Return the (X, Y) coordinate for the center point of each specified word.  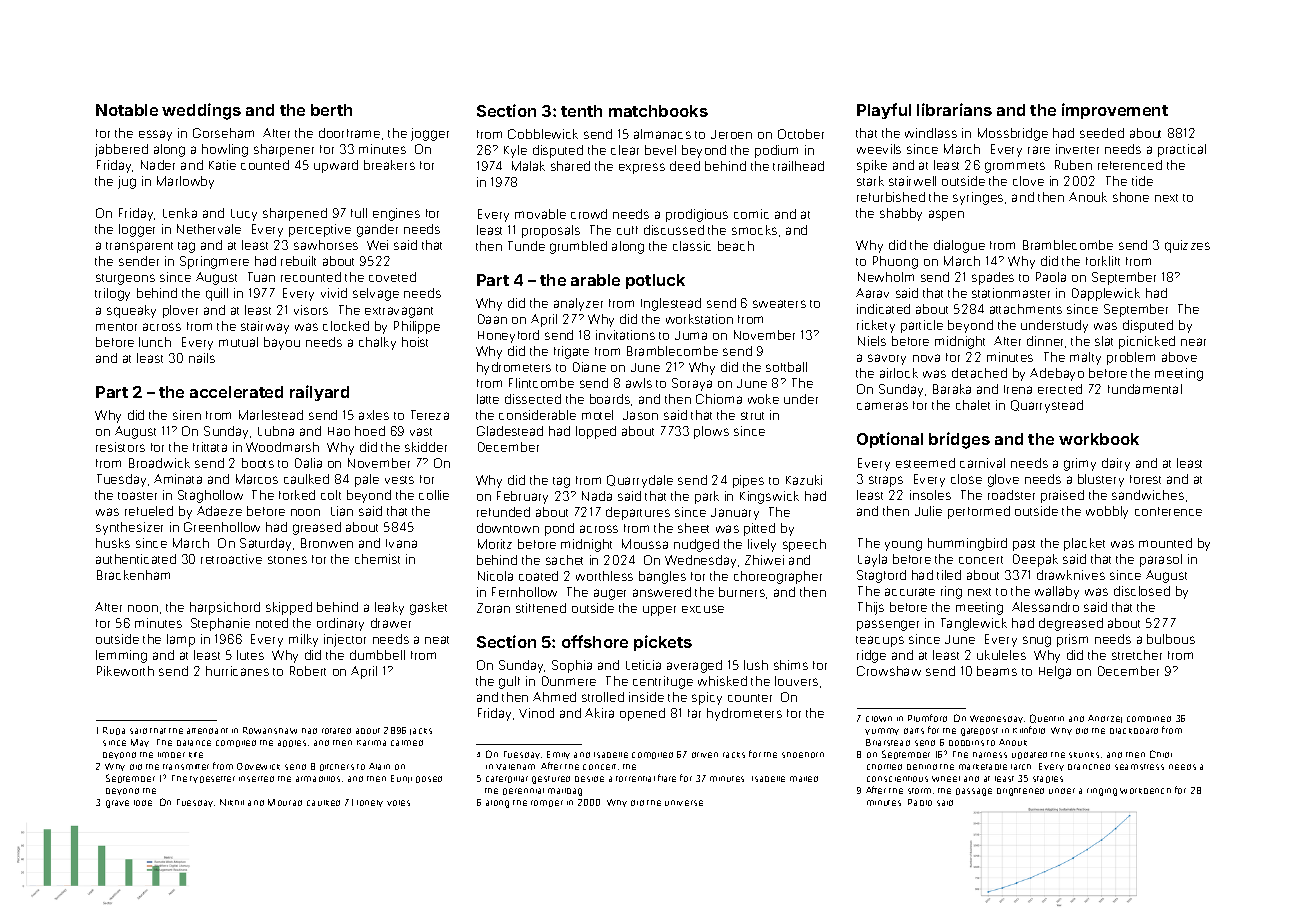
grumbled (578, 247)
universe (684, 803)
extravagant (399, 312)
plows (711, 432)
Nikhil (232, 802)
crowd (589, 214)
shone (1131, 197)
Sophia (572, 666)
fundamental (1145, 389)
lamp (181, 640)
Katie (222, 165)
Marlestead (271, 415)
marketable (983, 767)
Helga (1055, 672)
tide (1142, 181)
